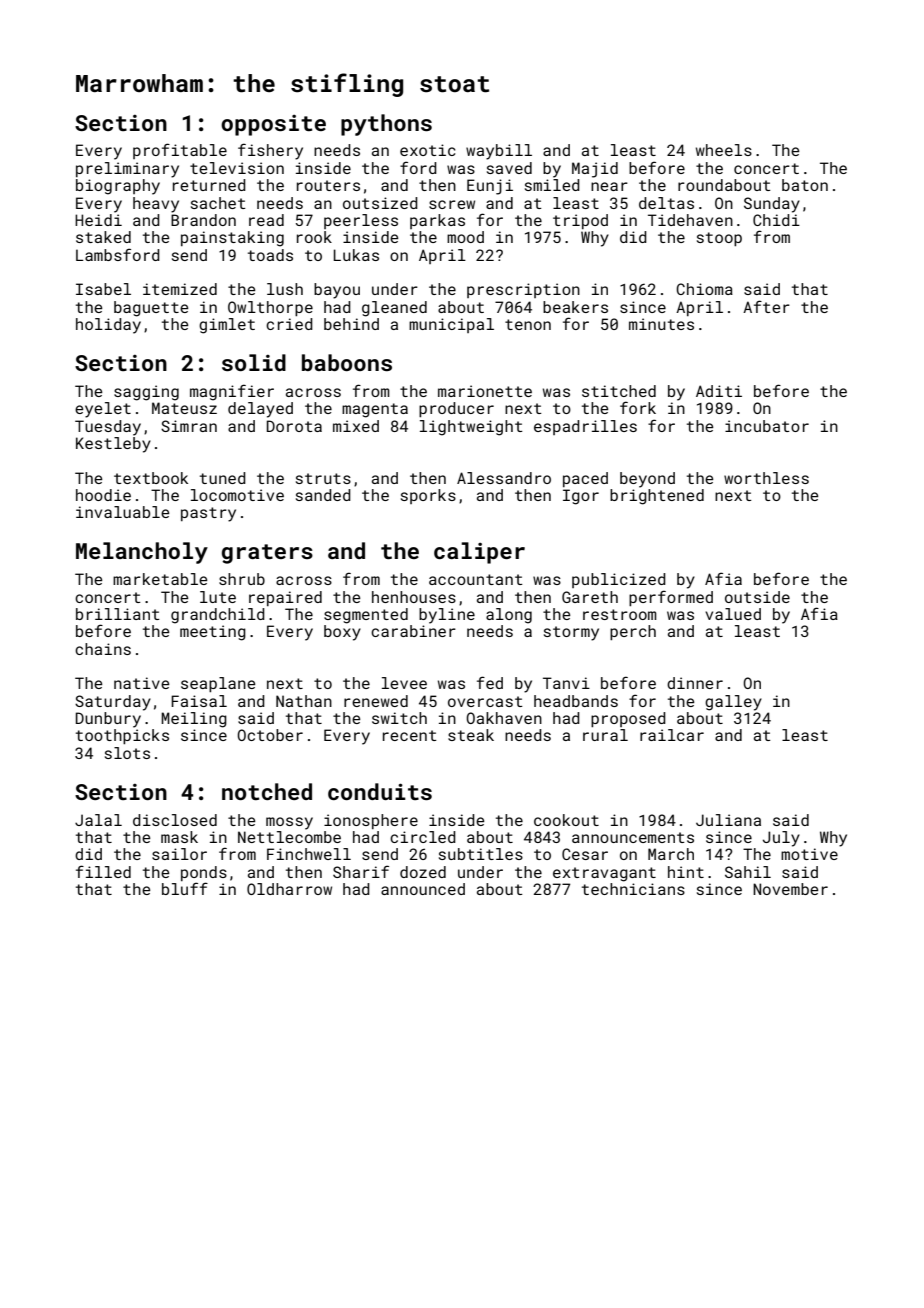 The height and width of the screenshot is (1308, 924). What do you see at coordinates (328, 185) in the screenshot?
I see `routers` at bounding box center [328, 185].
